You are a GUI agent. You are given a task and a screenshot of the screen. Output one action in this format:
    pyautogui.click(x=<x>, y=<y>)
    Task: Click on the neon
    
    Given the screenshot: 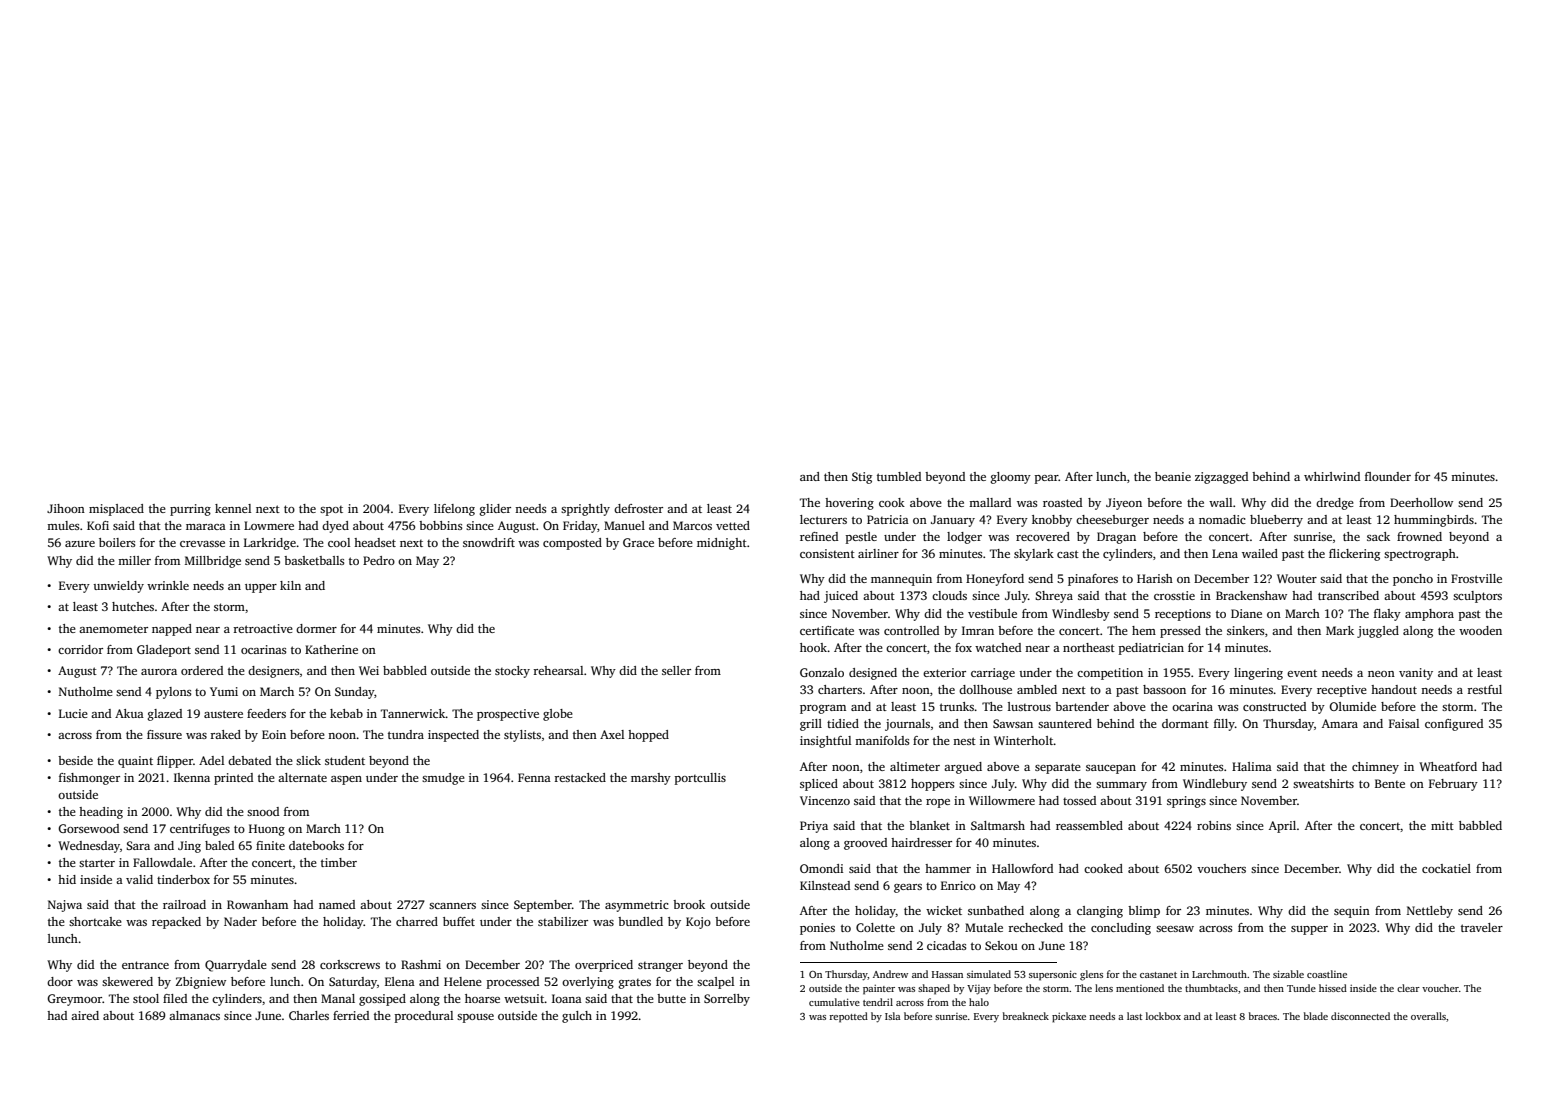 What is the action you would take?
    pyautogui.click(x=1381, y=674)
